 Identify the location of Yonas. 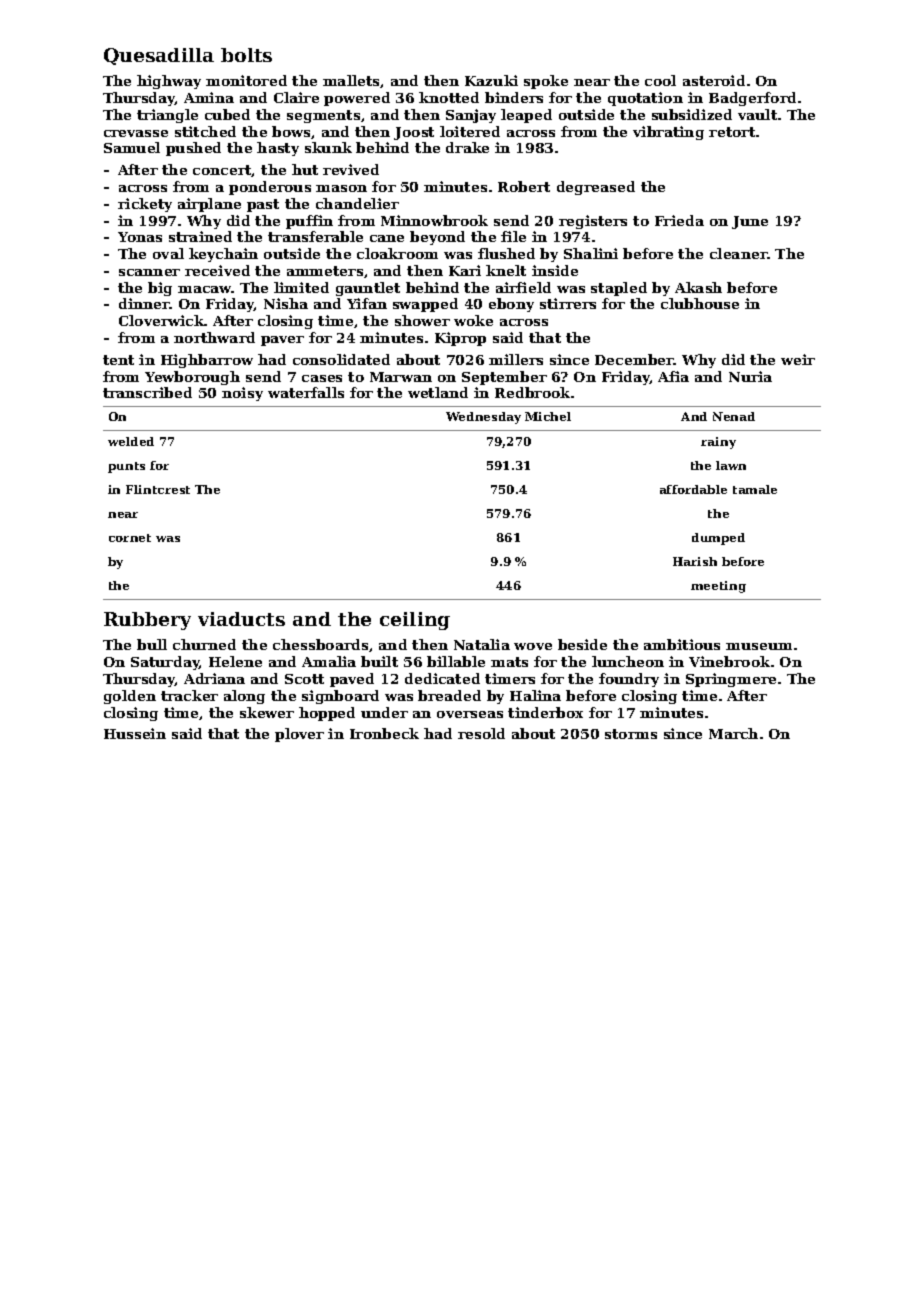
(140, 237).
